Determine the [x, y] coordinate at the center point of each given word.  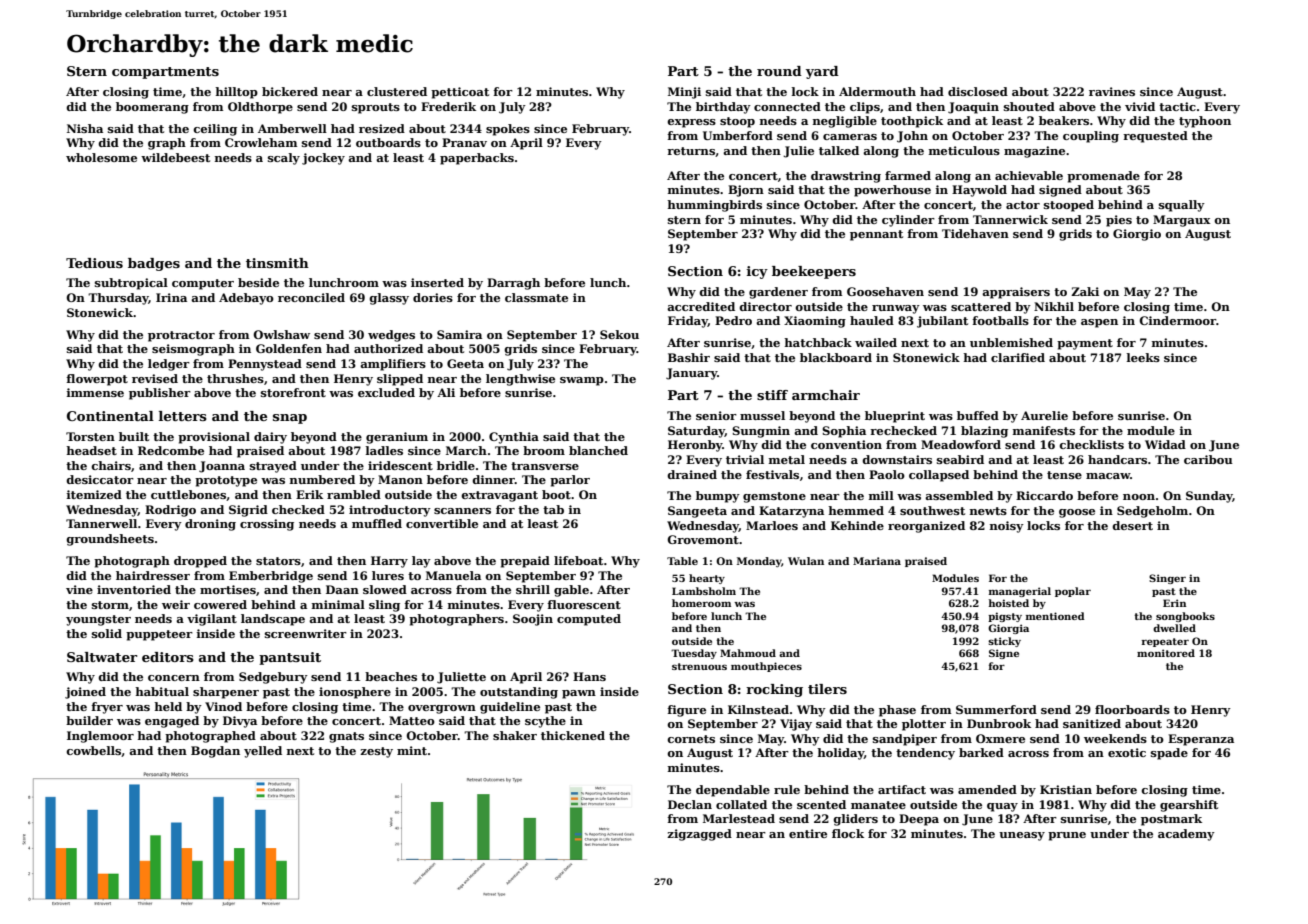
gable [571, 591]
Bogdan [215, 752]
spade [1169, 754]
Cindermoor [1177, 320]
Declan [690, 804]
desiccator [100, 479]
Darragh [513, 284]
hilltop [236, 93]
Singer [1167, 579]
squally [1182, 206]
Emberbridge [271, 577]
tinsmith [277, 263]
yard [822, 72]
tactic [1177, 106]
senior [716, 415]
